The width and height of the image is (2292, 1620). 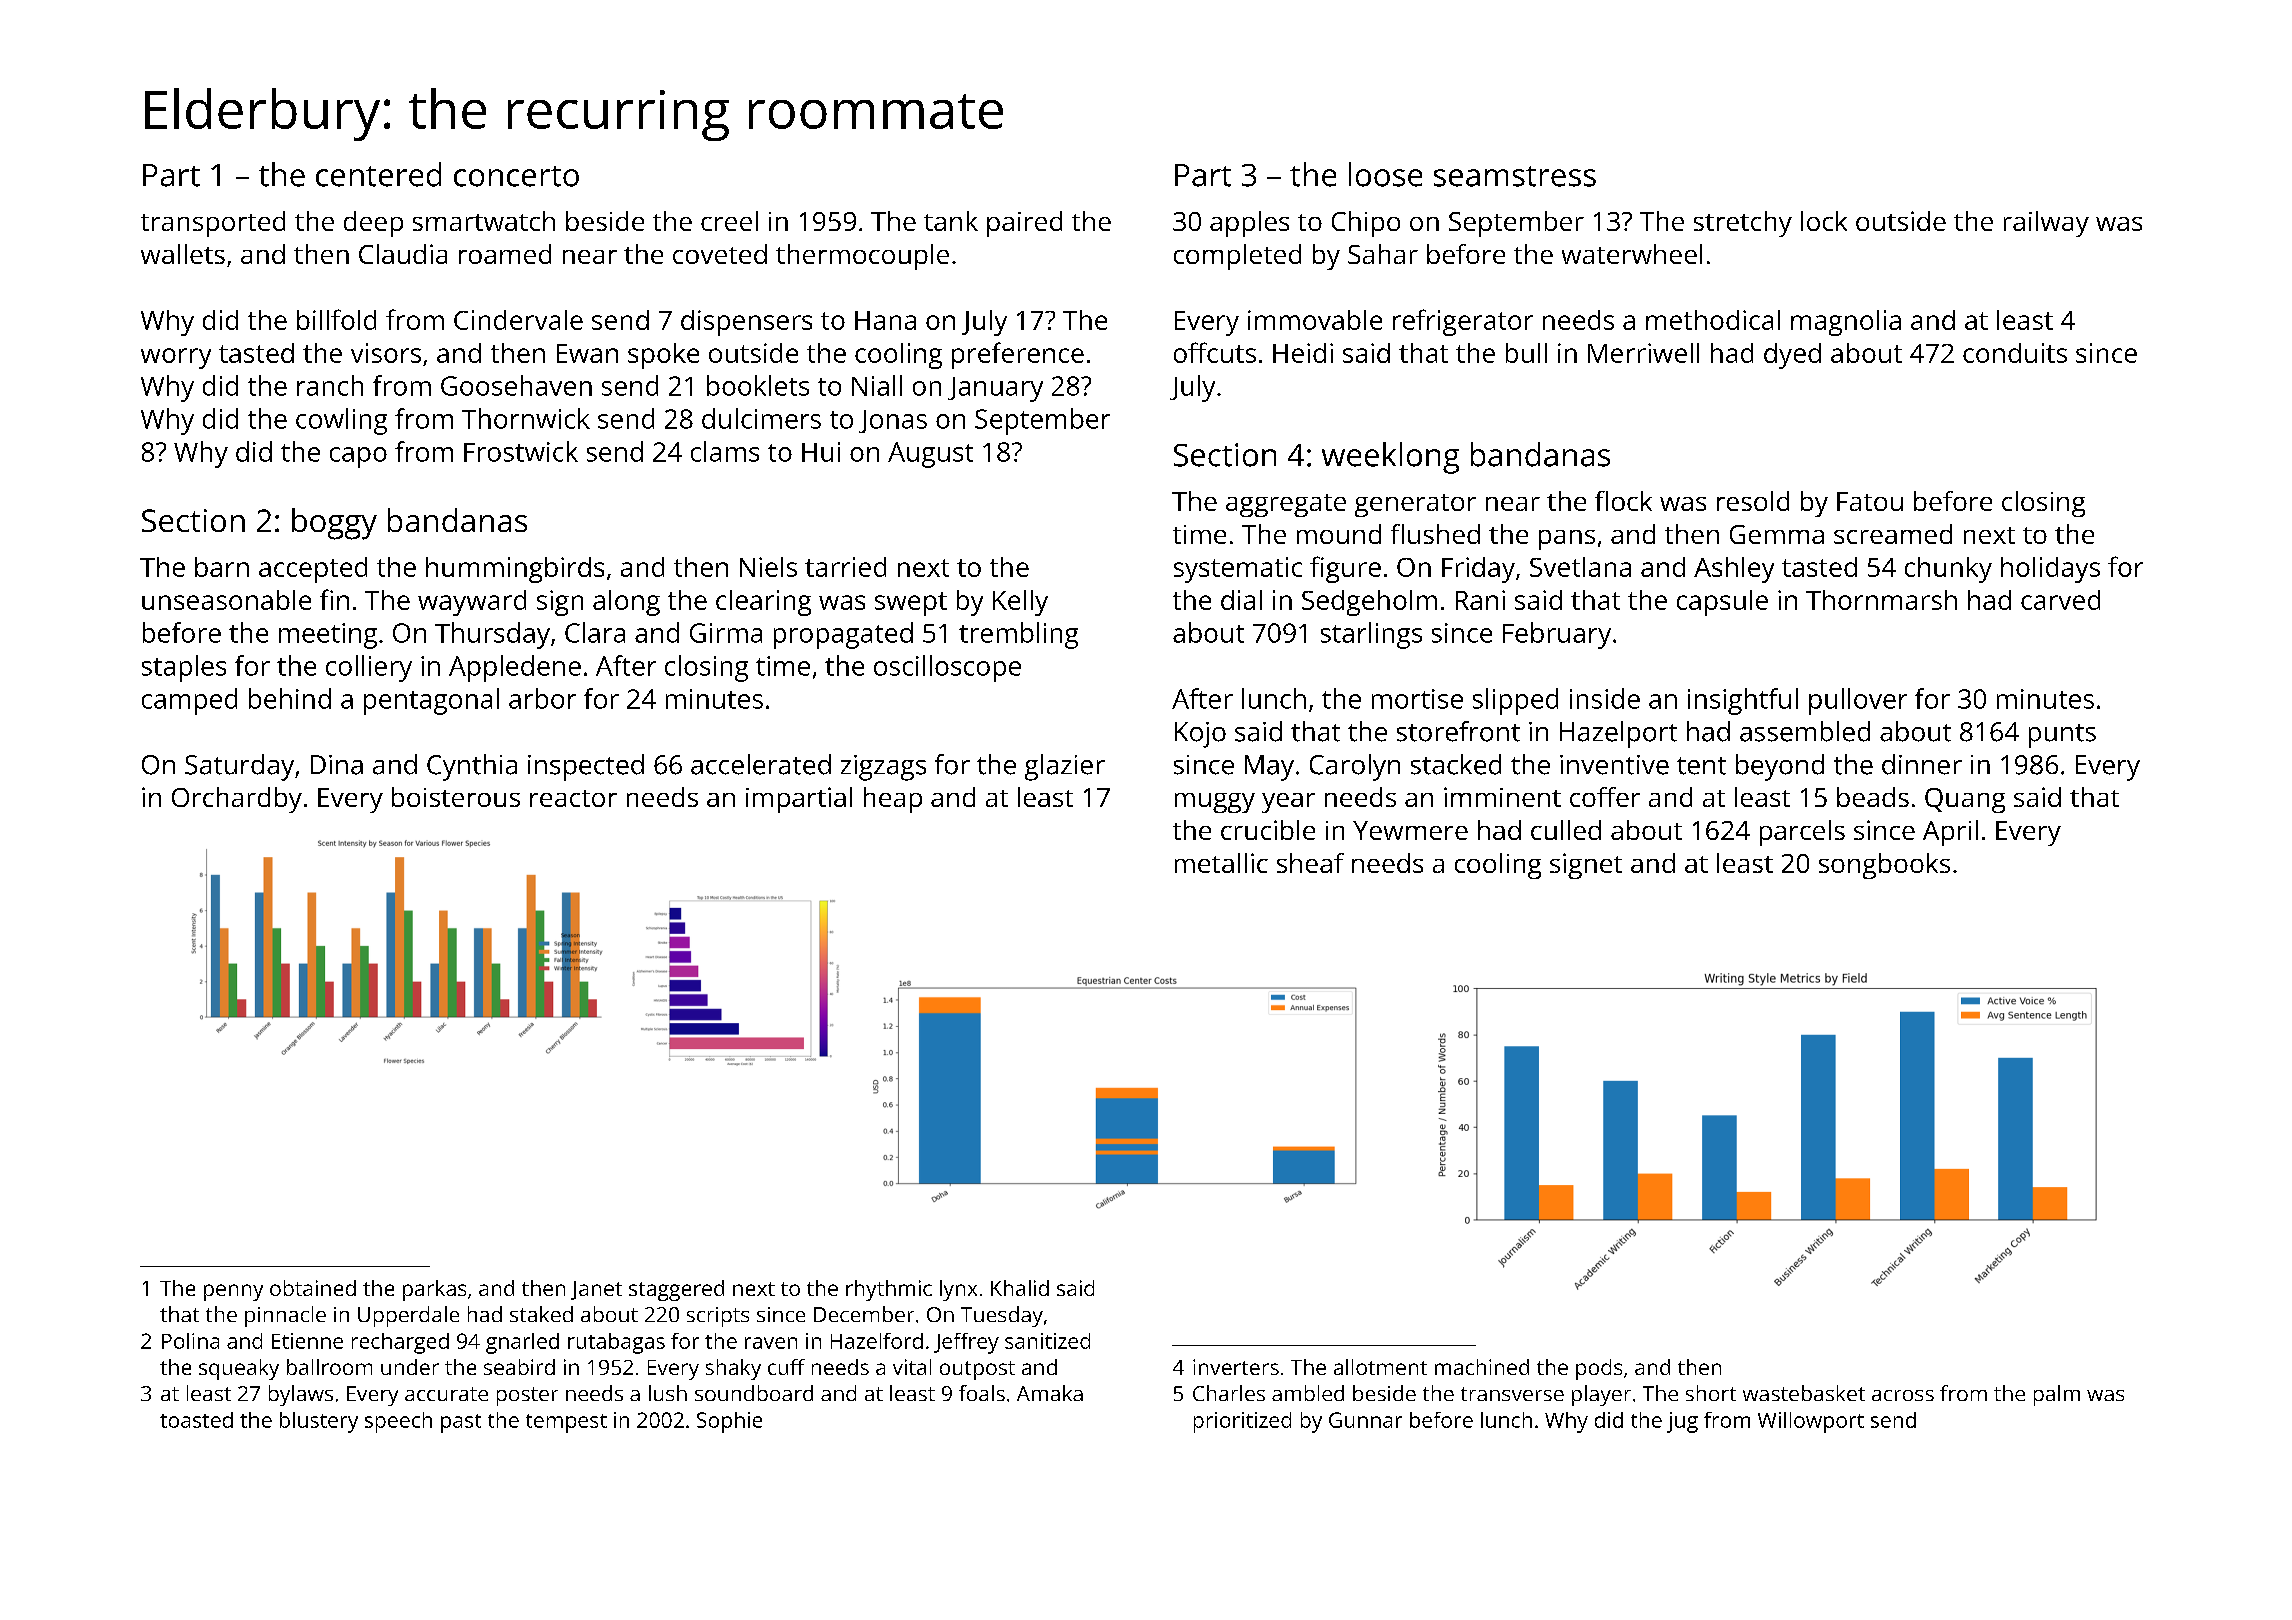 I want to click on ranch, so click(x=330, y=385).
